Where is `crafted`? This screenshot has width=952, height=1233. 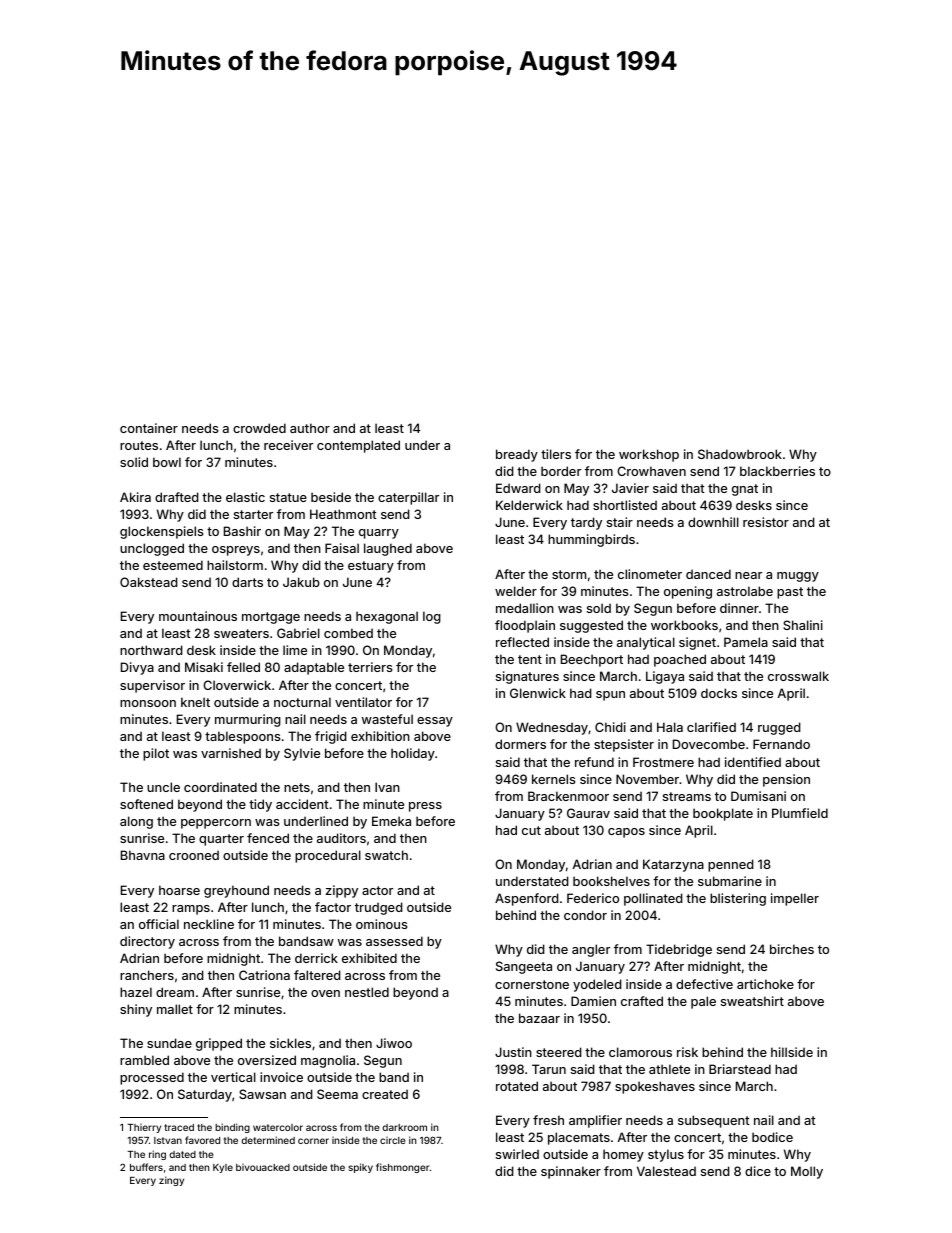
crafted is located at coordinates (642, 1001).
